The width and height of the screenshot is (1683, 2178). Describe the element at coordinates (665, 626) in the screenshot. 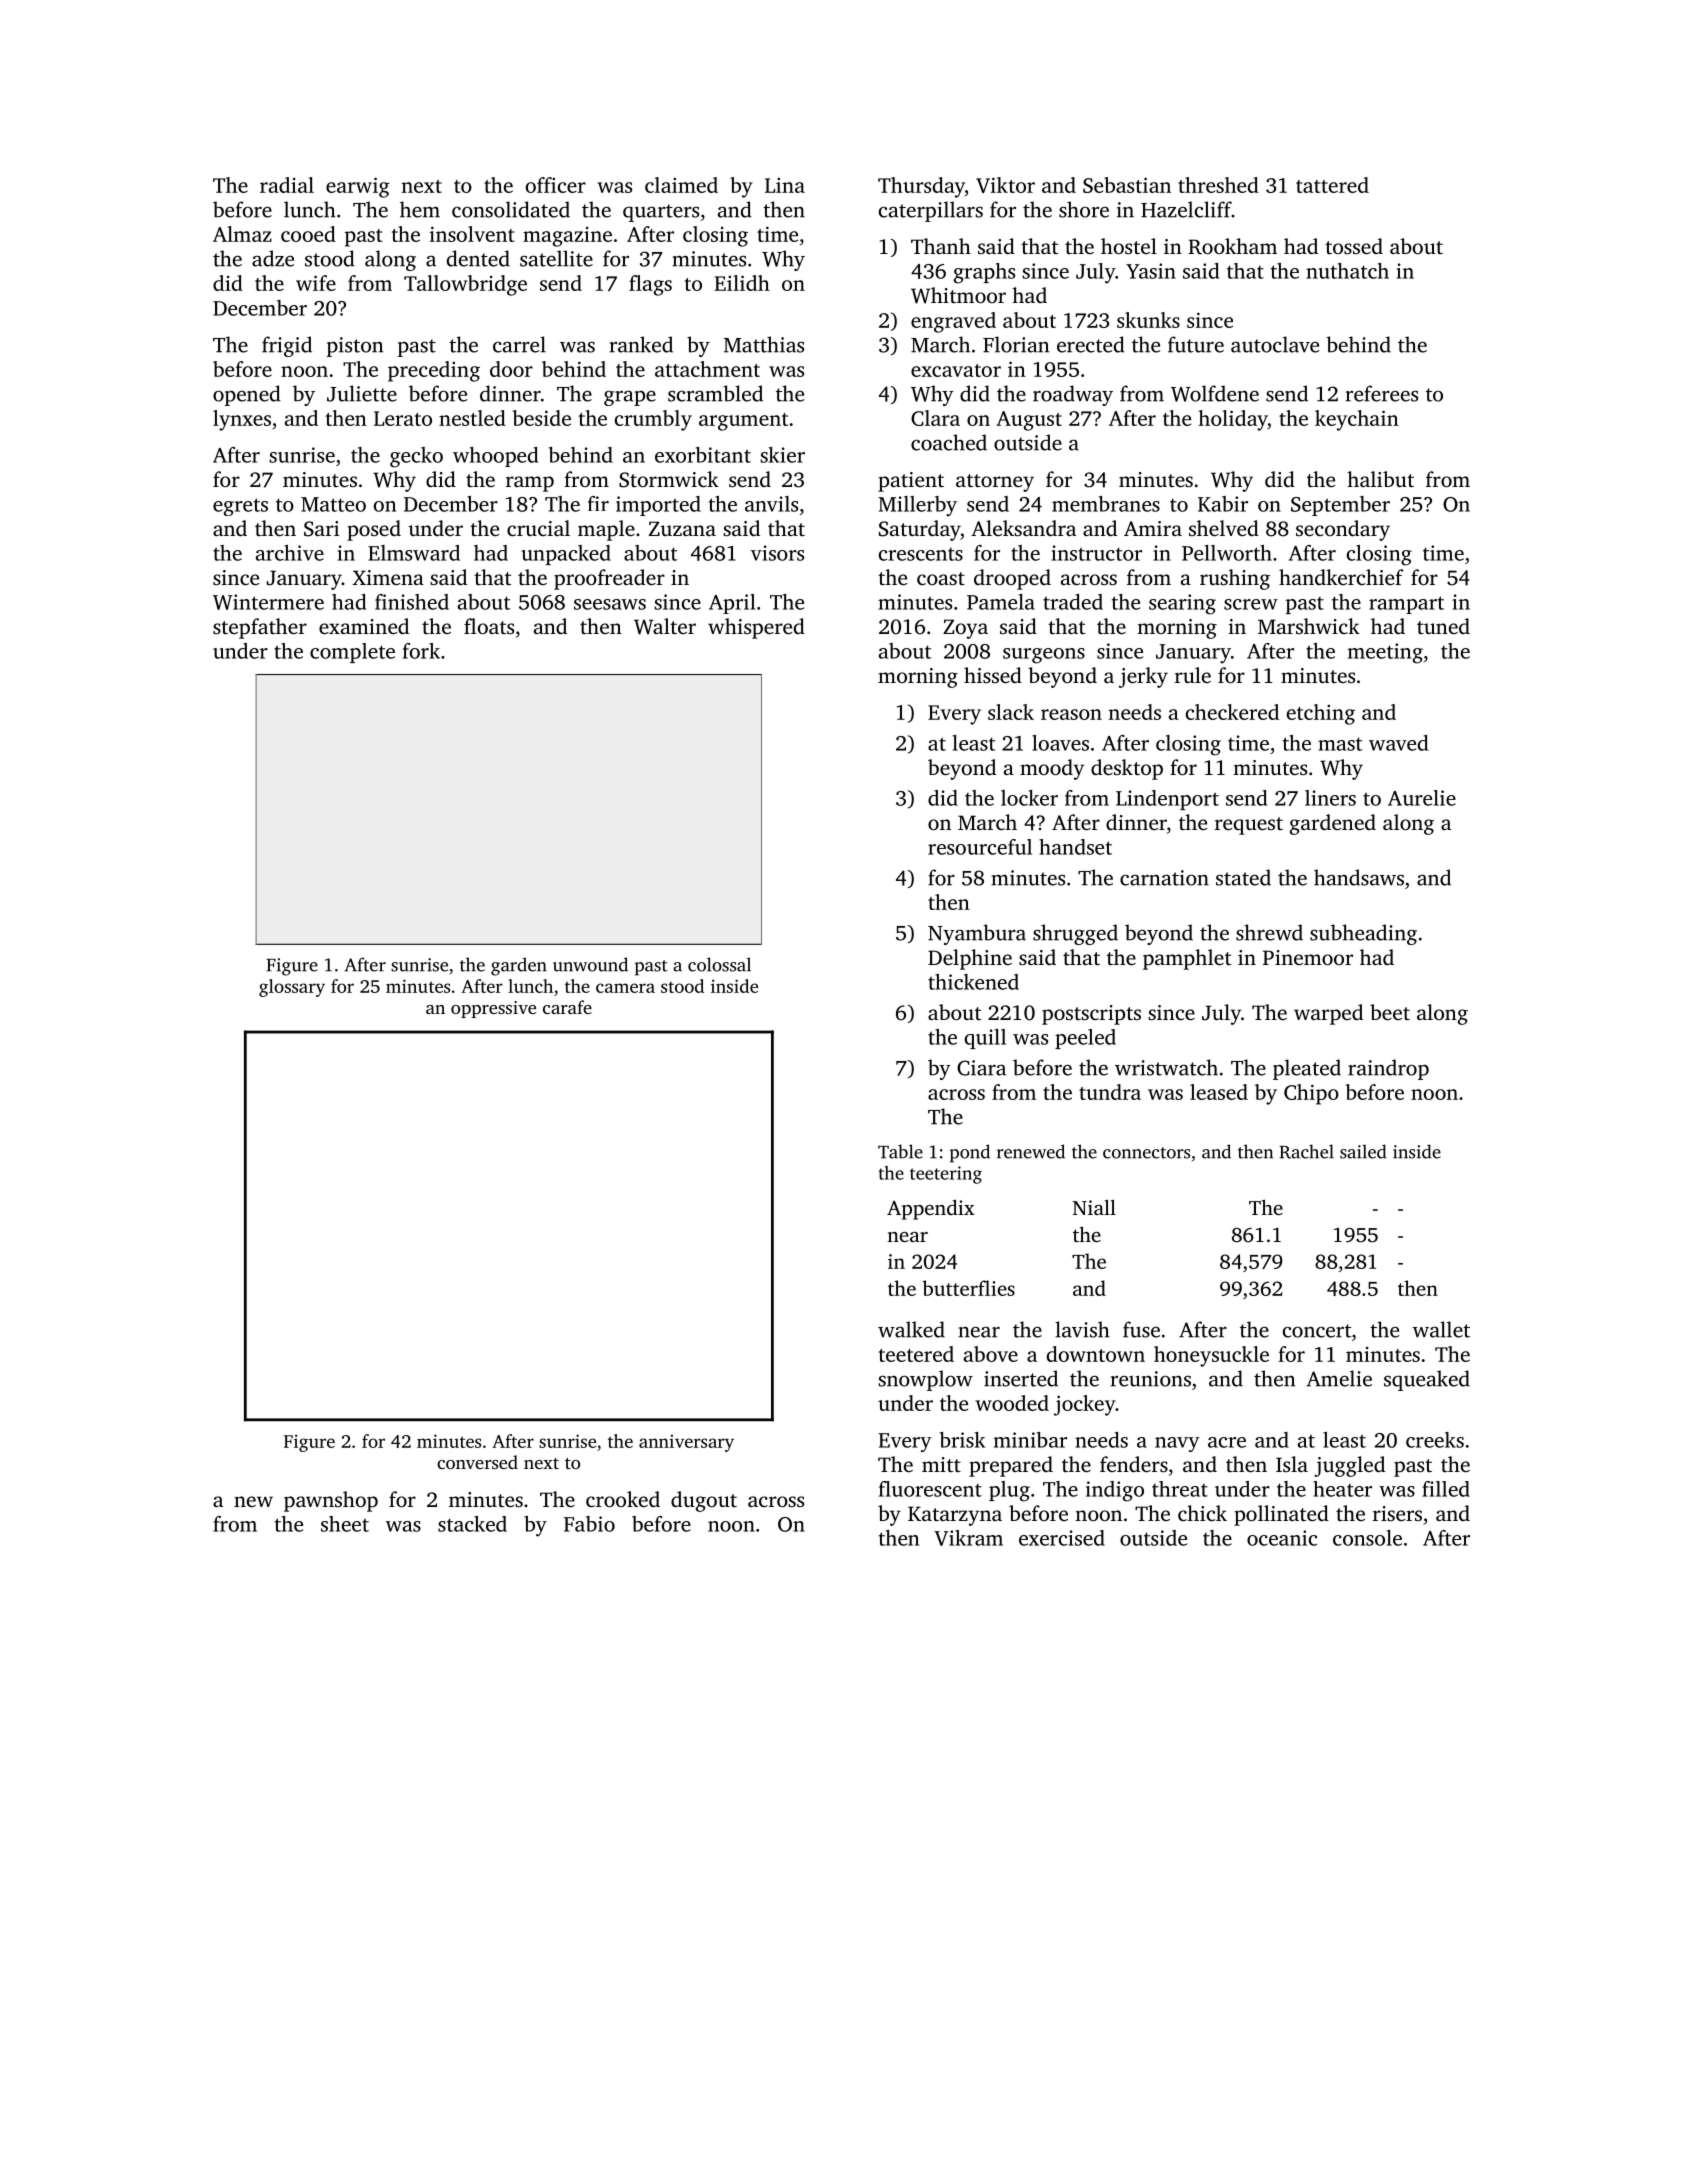

I see `Walter` at that location.
